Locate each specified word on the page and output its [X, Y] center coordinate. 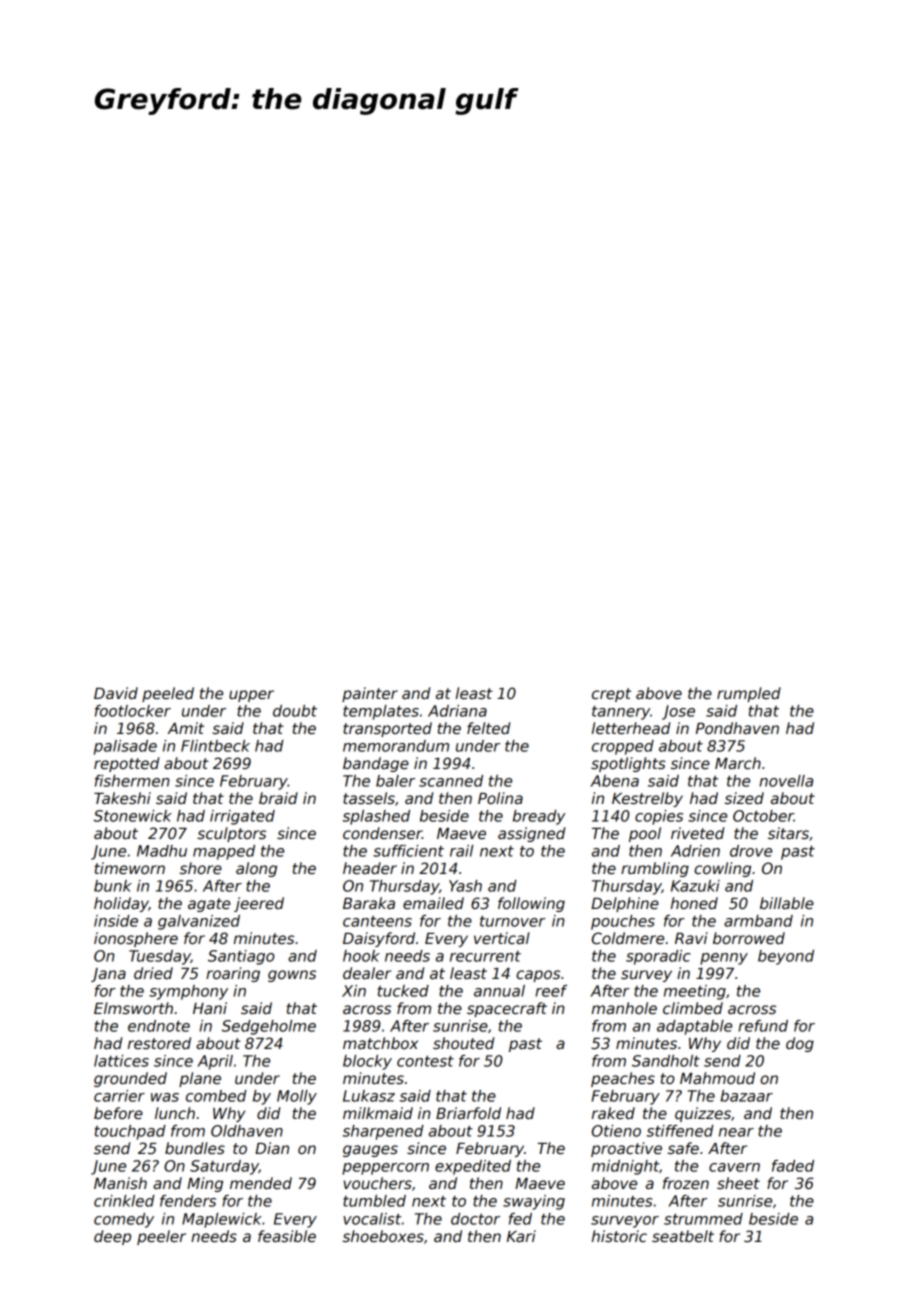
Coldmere [628, 938]
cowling [722, 869]
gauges [370, 1151]
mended [261, 1183]
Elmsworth [133, 1008]
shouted [463, 1043]
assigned [531, 834]
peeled [168, 694]
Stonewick [133, 816]
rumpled [749, 694]
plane [200, 1079]
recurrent [485, 956]
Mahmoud [717, 1078]
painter [370, 694]
